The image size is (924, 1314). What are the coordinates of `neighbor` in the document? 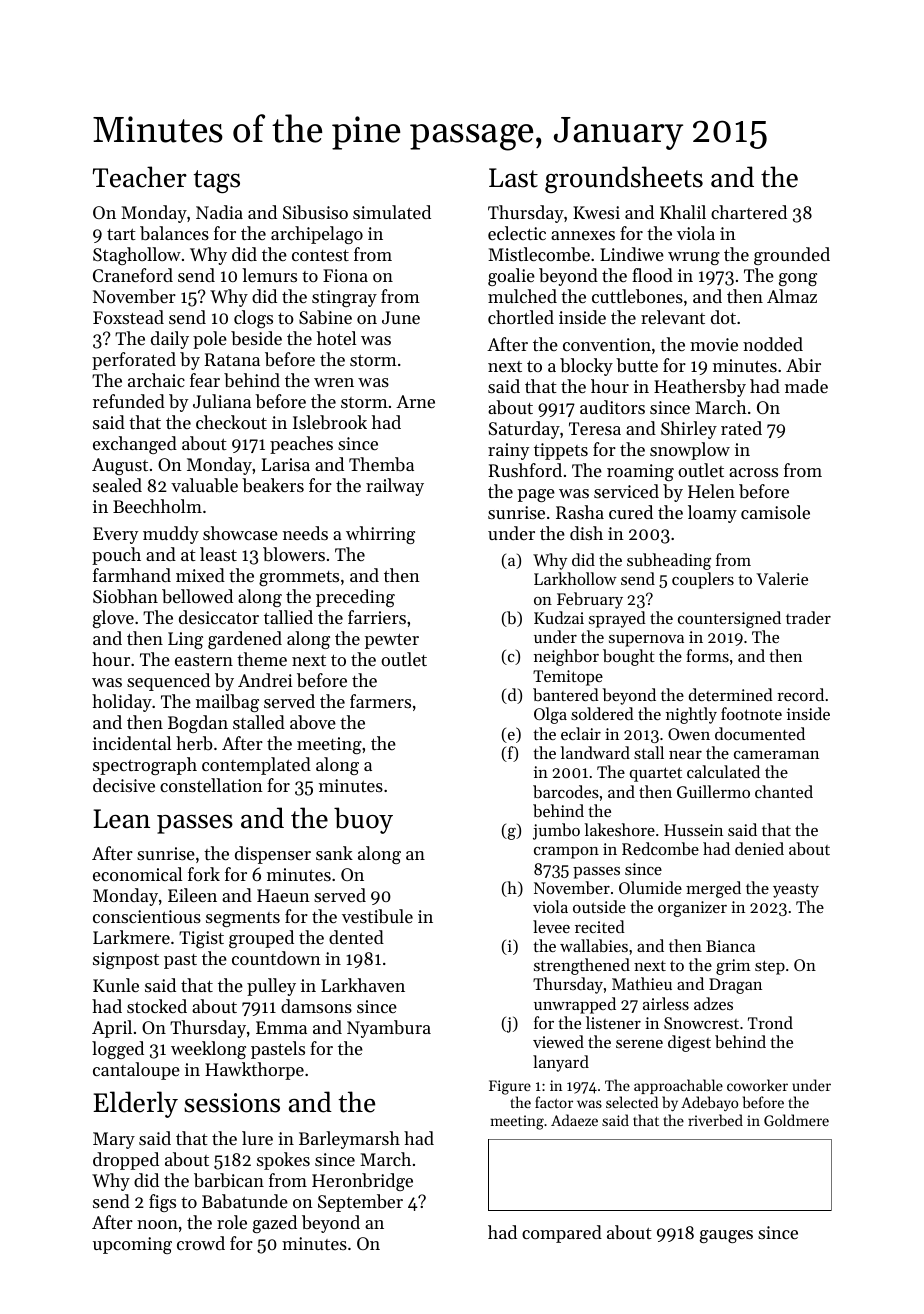 It's located at (566, 657).
